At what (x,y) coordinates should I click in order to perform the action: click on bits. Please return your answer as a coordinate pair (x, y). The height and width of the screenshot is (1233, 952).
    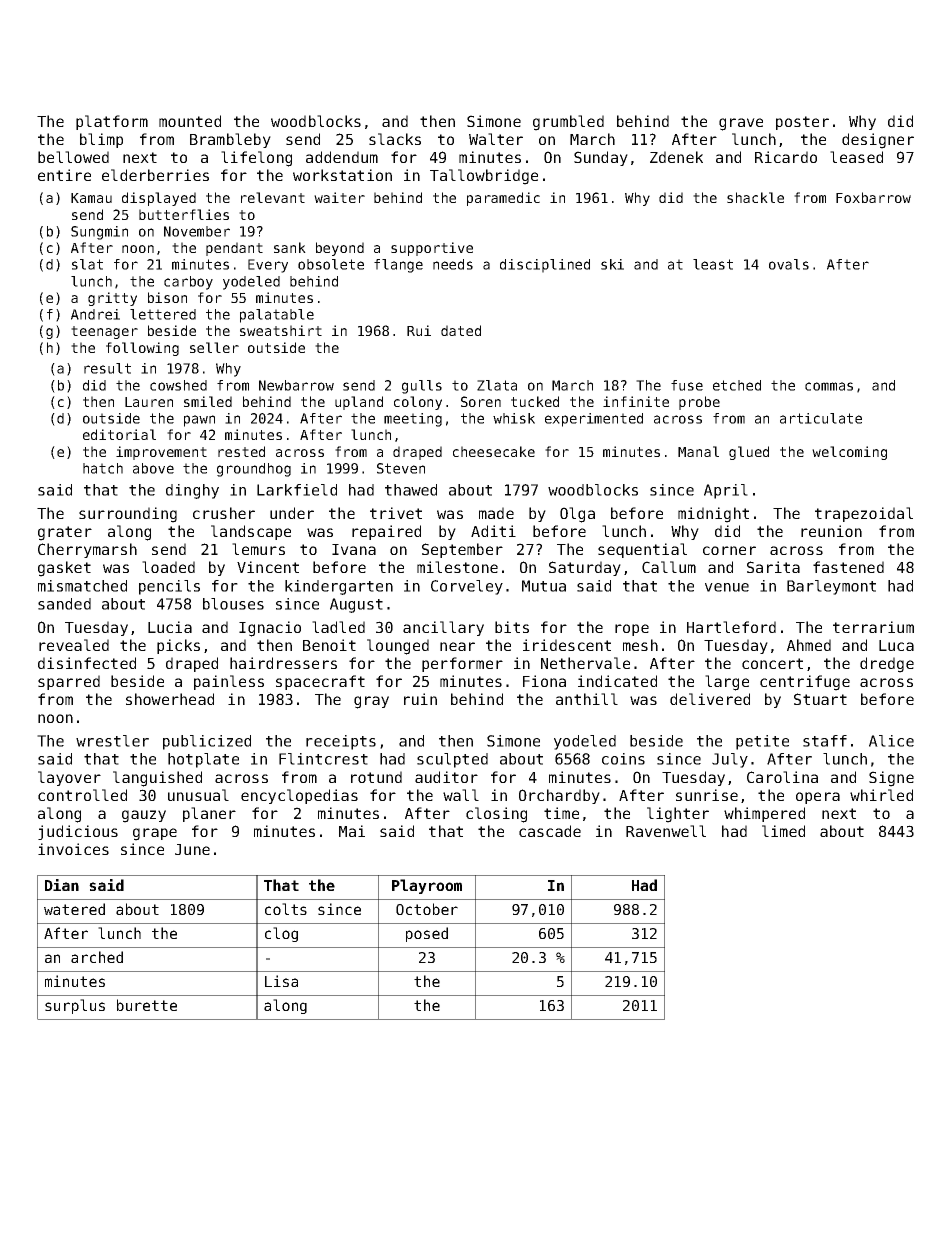
    Looking at the image, I should click on (512, 627).
